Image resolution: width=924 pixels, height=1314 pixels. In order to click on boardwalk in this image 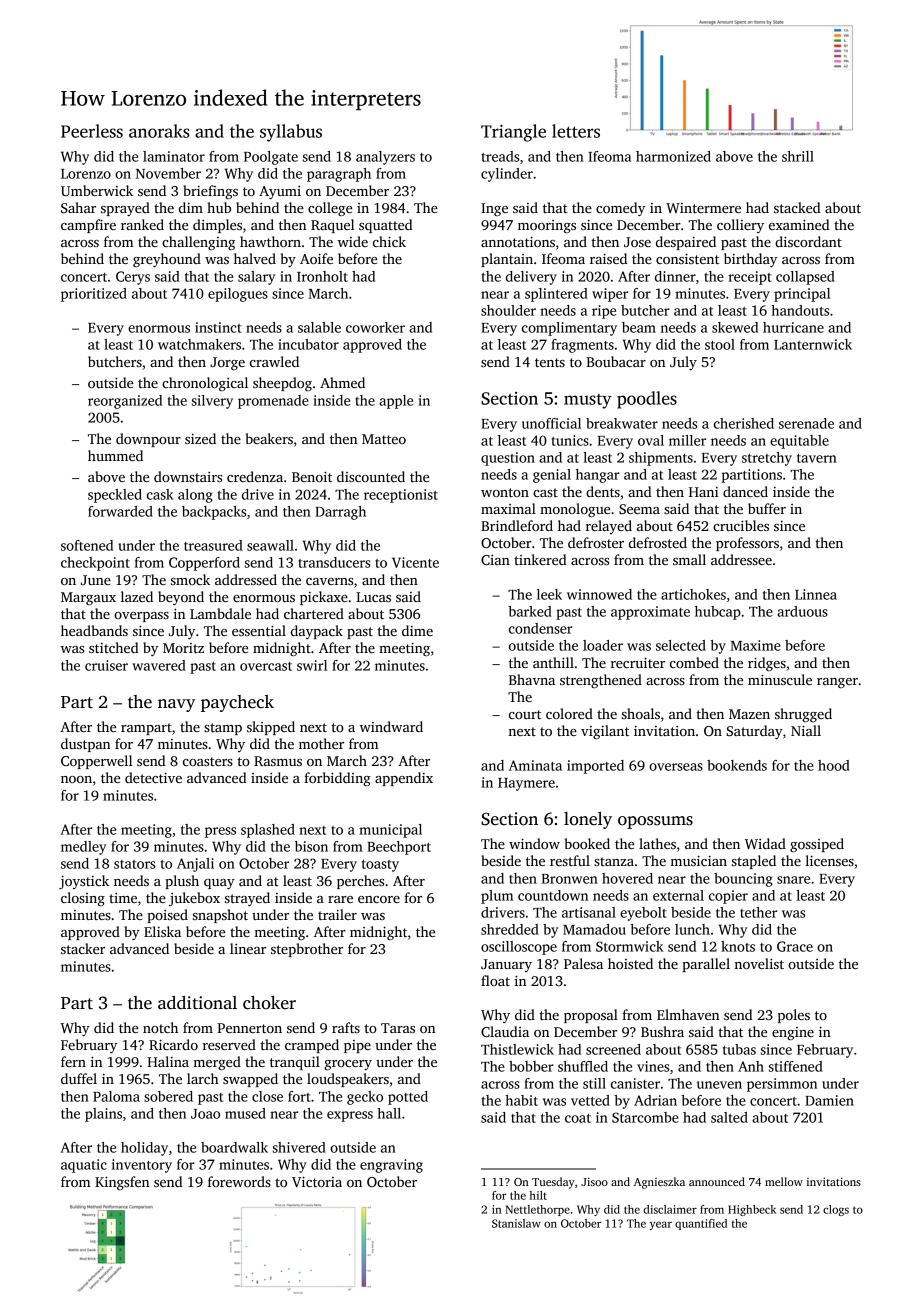, I will do `click(234, 1147)`.
